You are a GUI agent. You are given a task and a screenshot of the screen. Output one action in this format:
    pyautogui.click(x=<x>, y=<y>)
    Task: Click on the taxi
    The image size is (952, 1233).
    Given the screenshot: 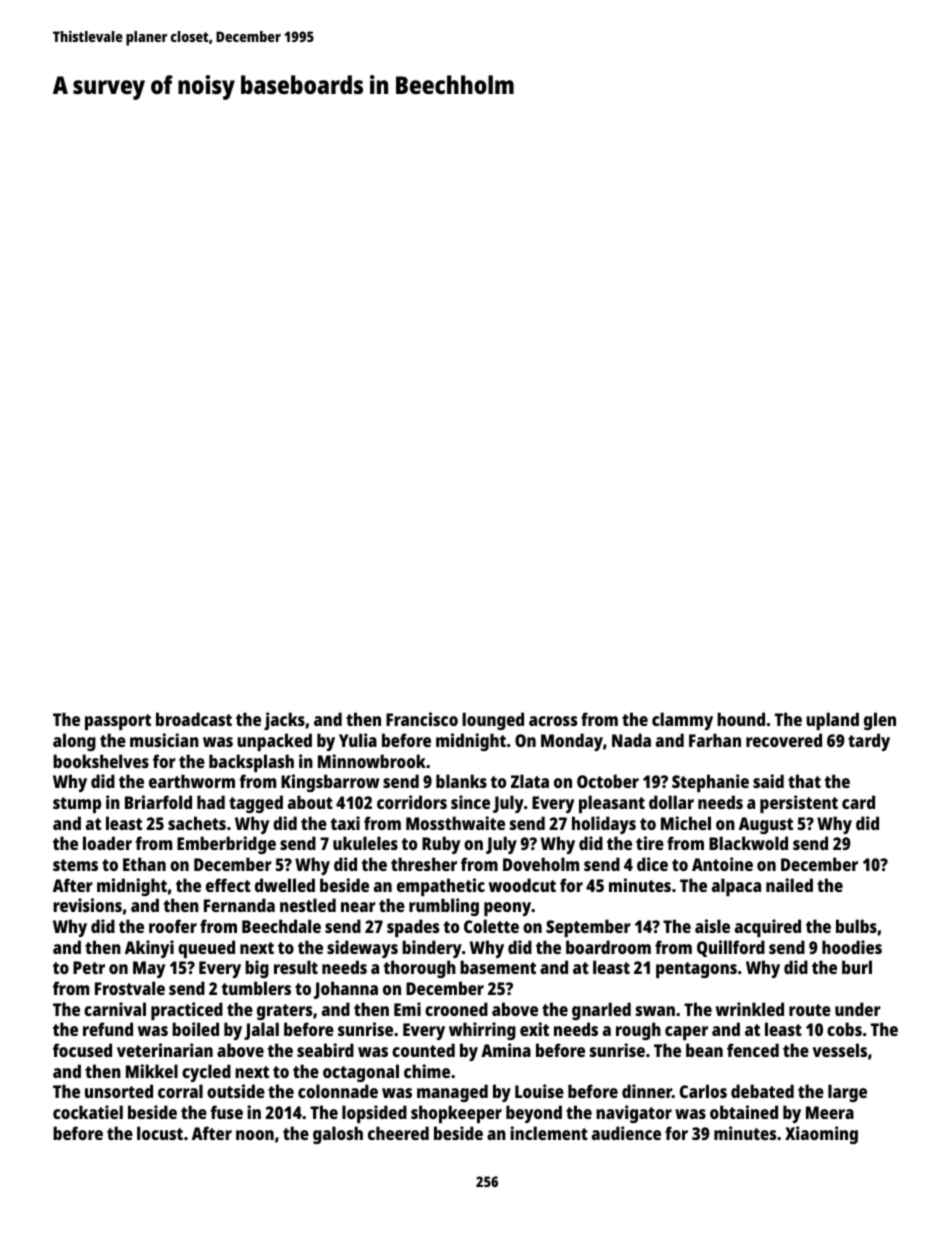 What is the action you would take?
    pyautogui.click(x=345, y=823)
